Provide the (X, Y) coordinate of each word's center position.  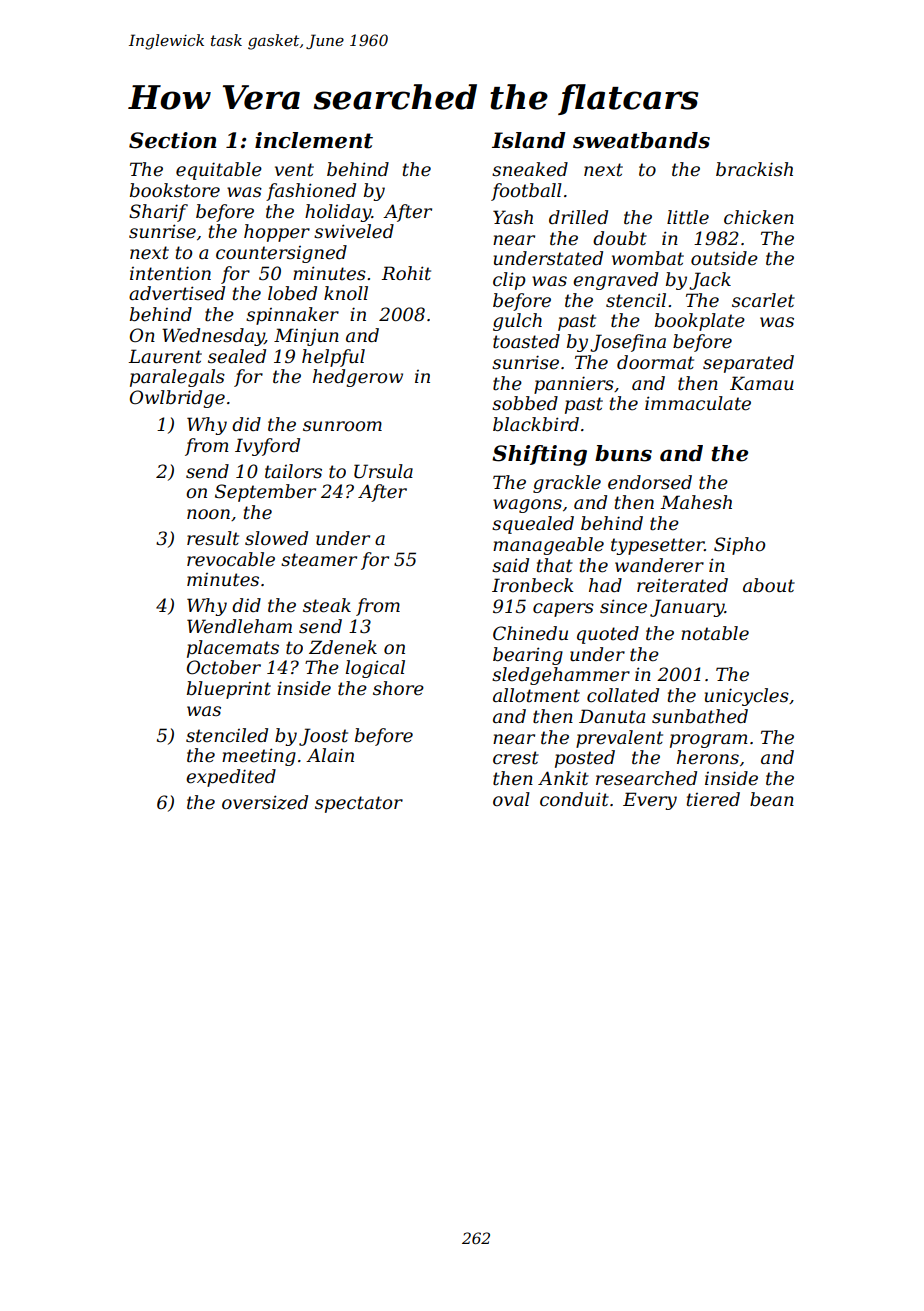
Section (173, 140)
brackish (754, 169)
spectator (359, 804)
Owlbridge (177, 399)
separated (748, 364)
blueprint (229, 690)
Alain (330, 755)
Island (529, 140)
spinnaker (292, 316)
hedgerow (358, 378)
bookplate (700, 322)
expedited (231, 778)
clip (509, 281)
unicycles (747, 697)
